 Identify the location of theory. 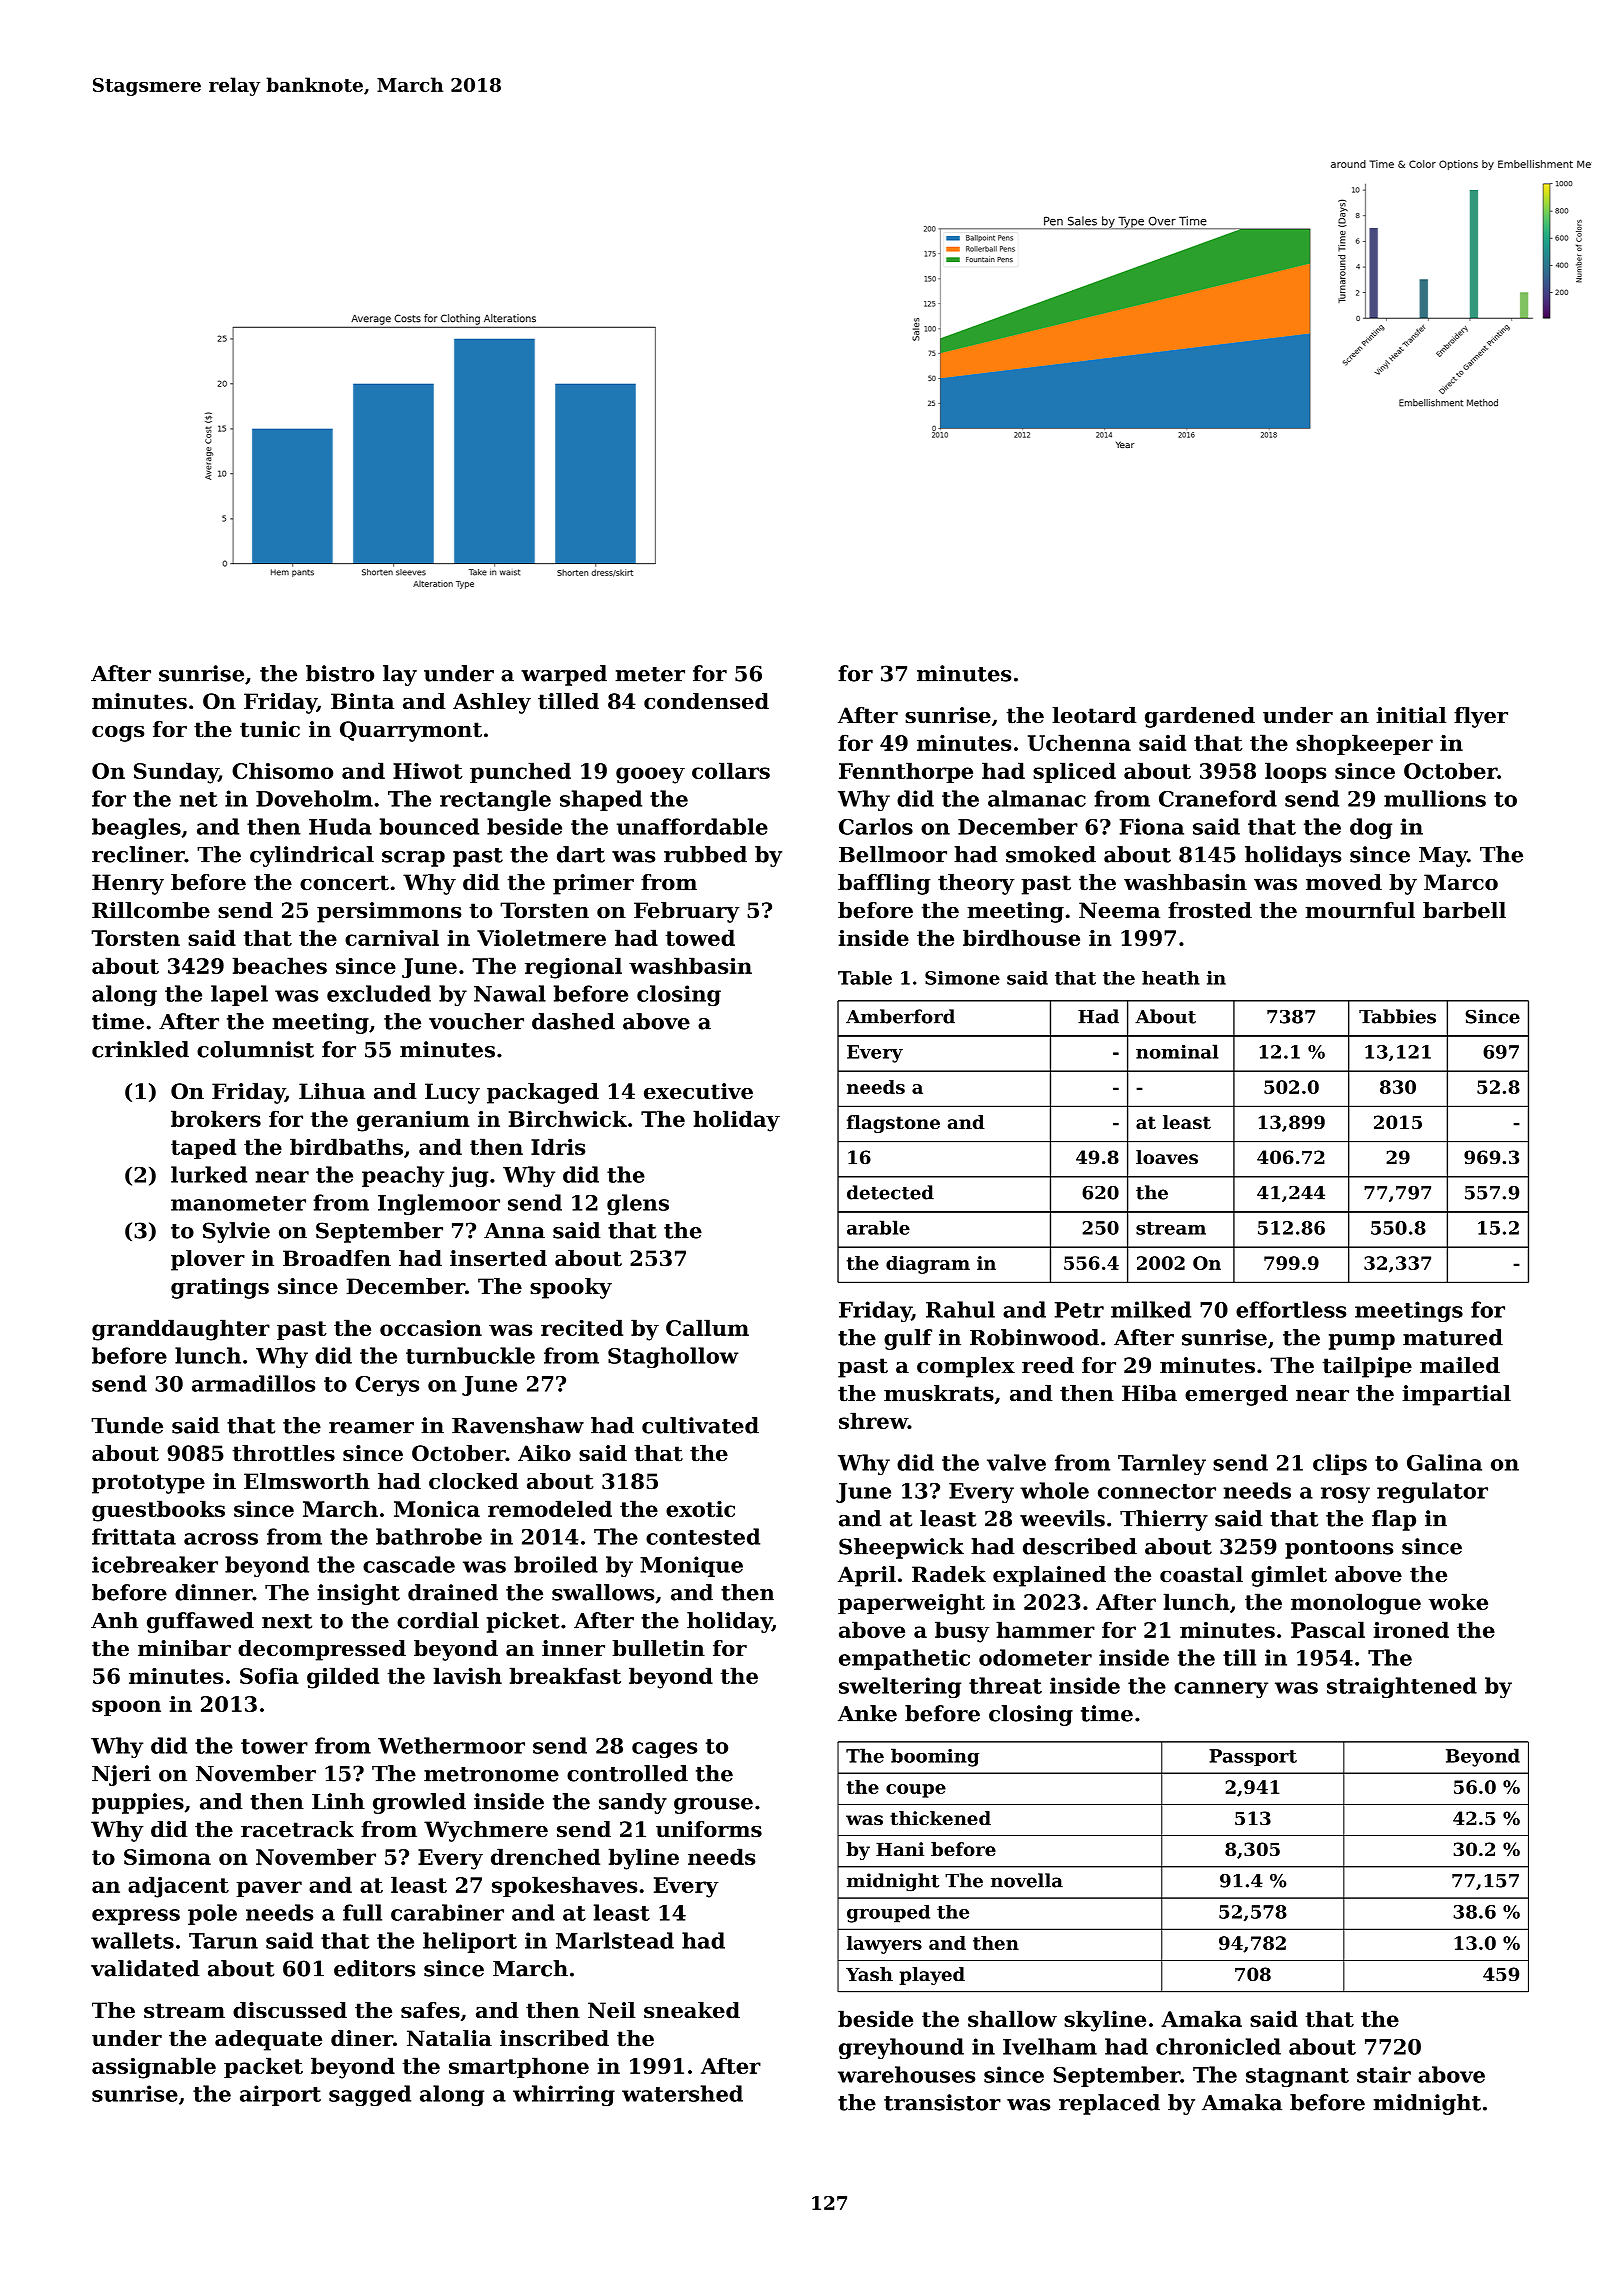
(976, 884).
